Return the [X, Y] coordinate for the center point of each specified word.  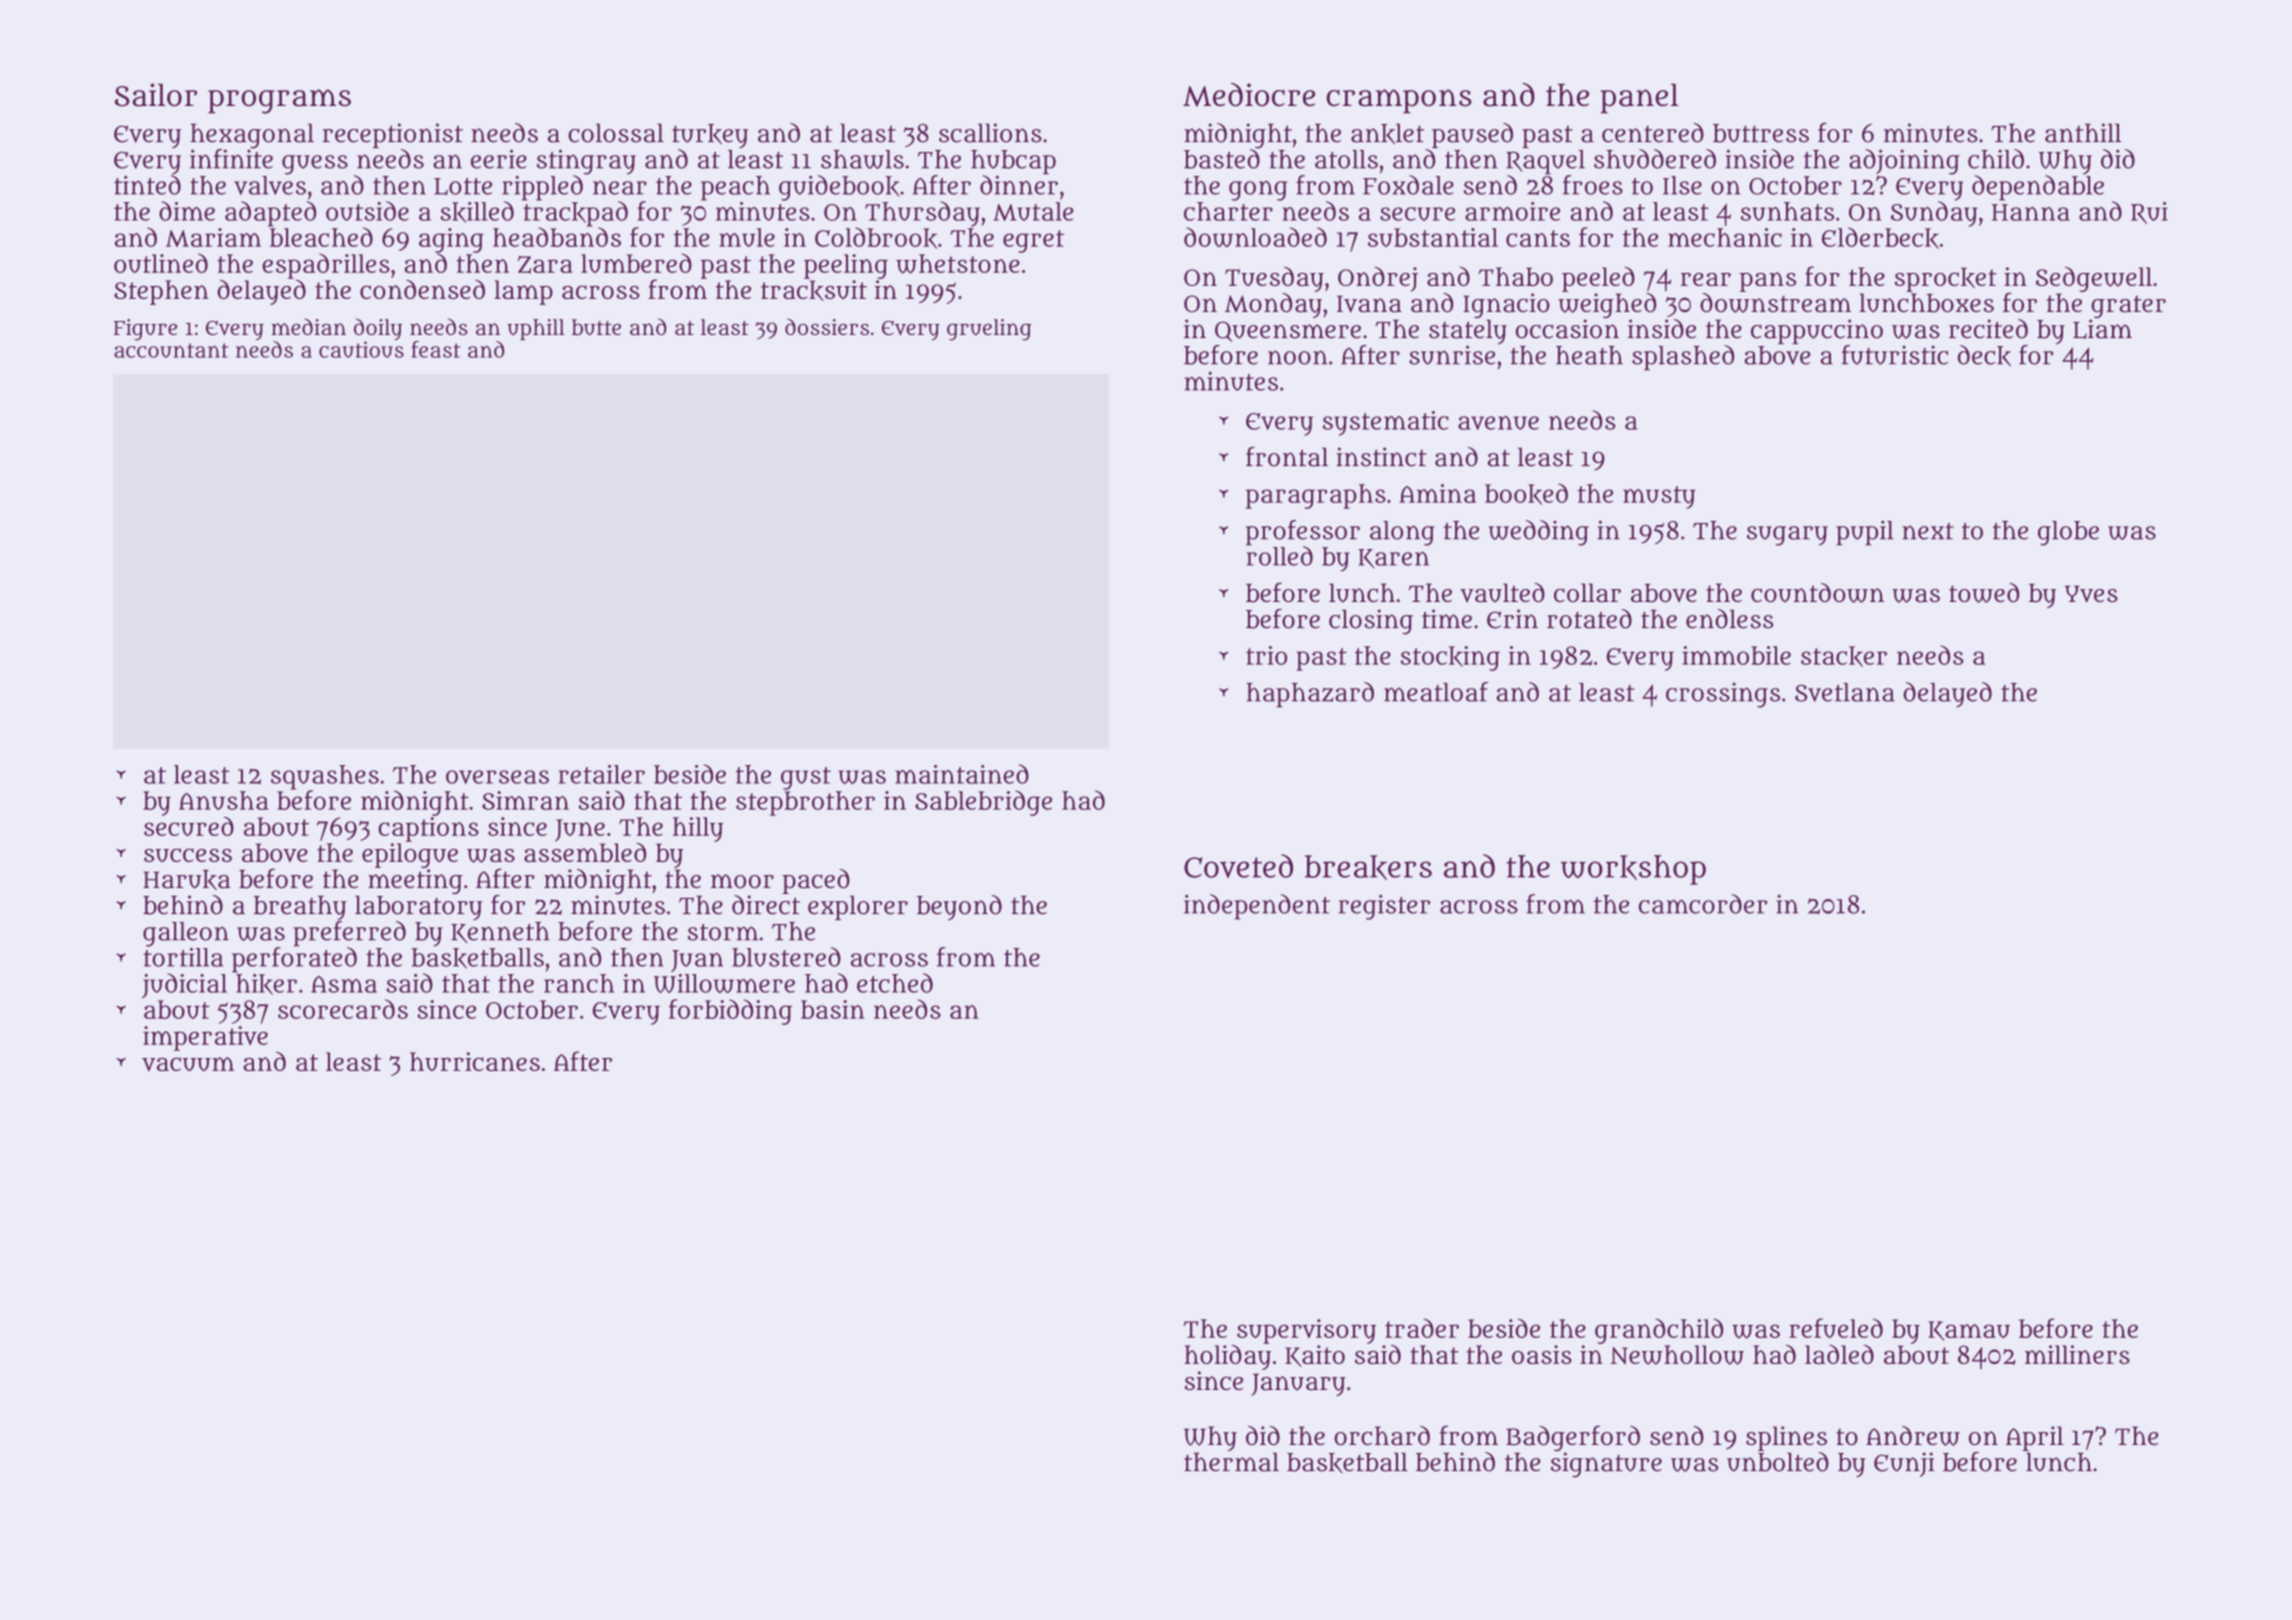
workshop [1633, 870]
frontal [1287, 457]
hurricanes [475, 1061]
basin [833, 1009]
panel [1639, 99]
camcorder [1703, 904]
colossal [616, 133]
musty [1659, 497]
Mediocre [1249, 95]
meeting [415, 881]
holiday [1227, 1357]
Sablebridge [983, 803]
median [308, 326]
